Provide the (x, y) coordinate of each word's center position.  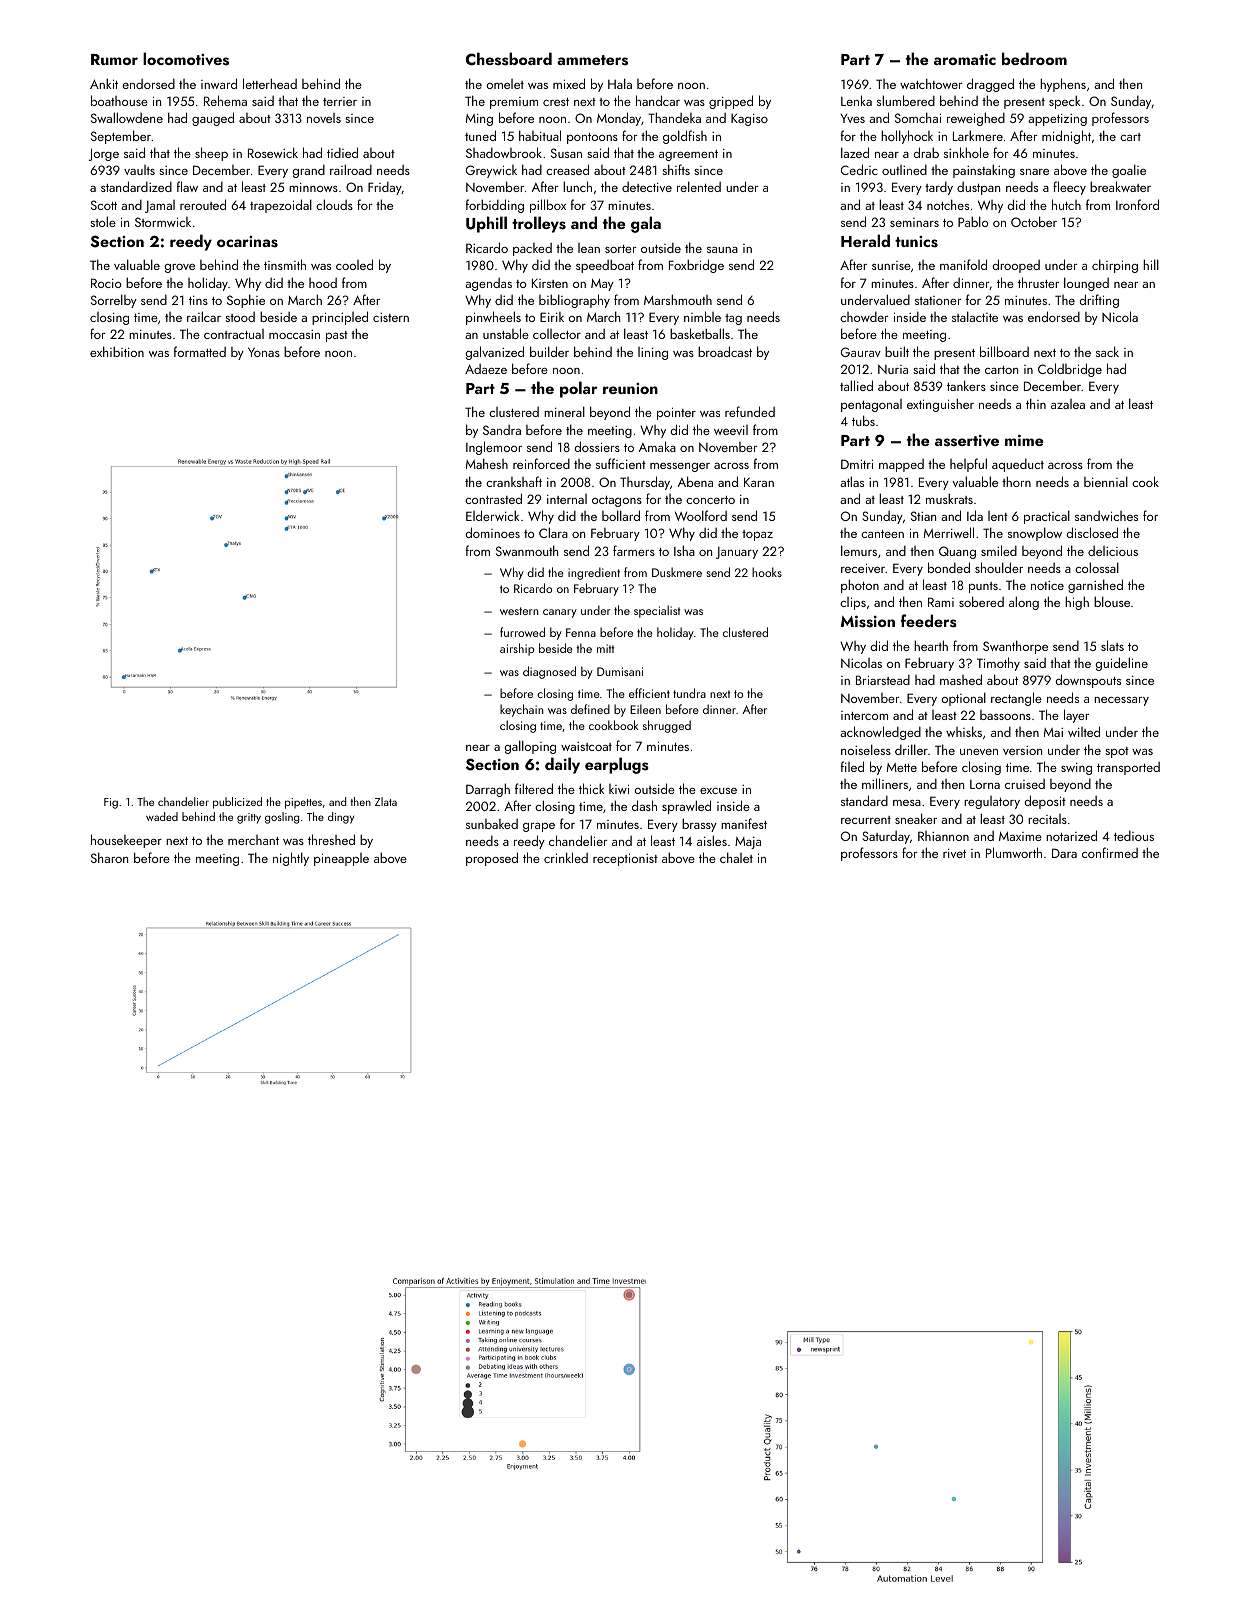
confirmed (1110, 852)
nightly (291, 859)
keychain (522, 710)
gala (646, 224)
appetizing (1057, 120)
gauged (213, 119)
